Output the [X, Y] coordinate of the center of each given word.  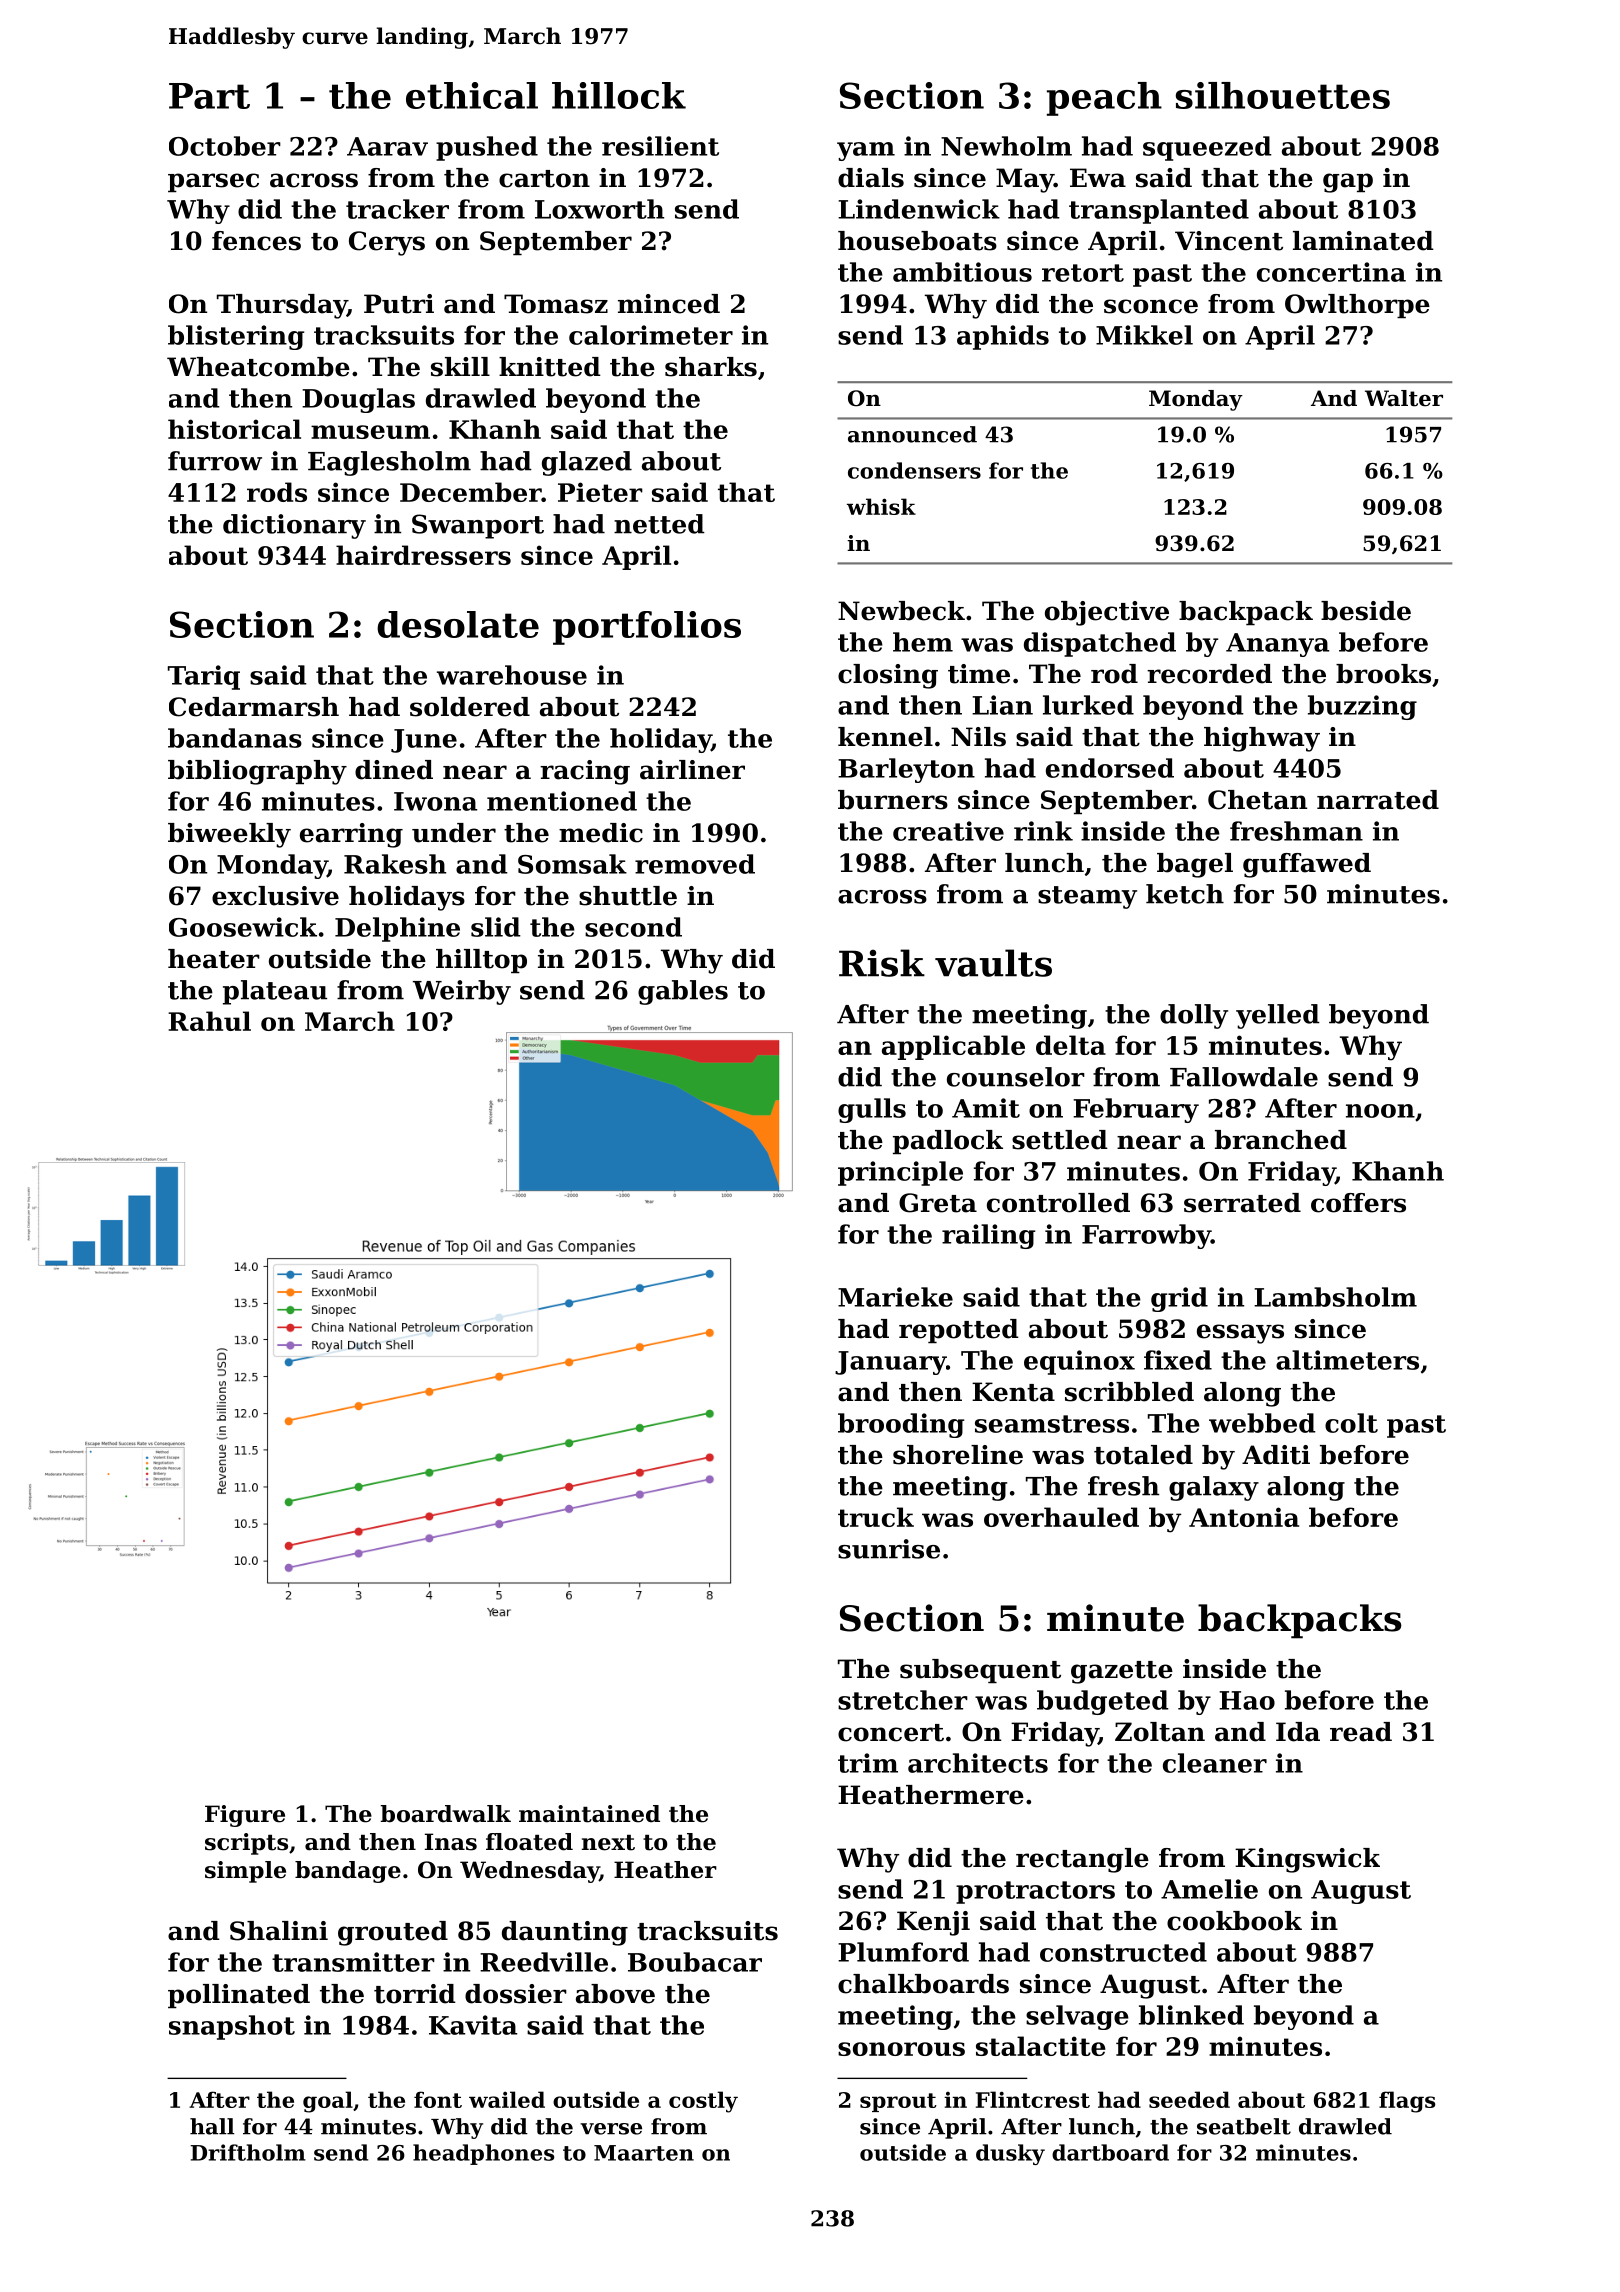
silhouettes [1283, 95]
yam [866, 151]
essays [1240, 1334]
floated [529, 1842]
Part [209, 96]
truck [876, 1517]
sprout [898, 2102]
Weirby [462, 992]
